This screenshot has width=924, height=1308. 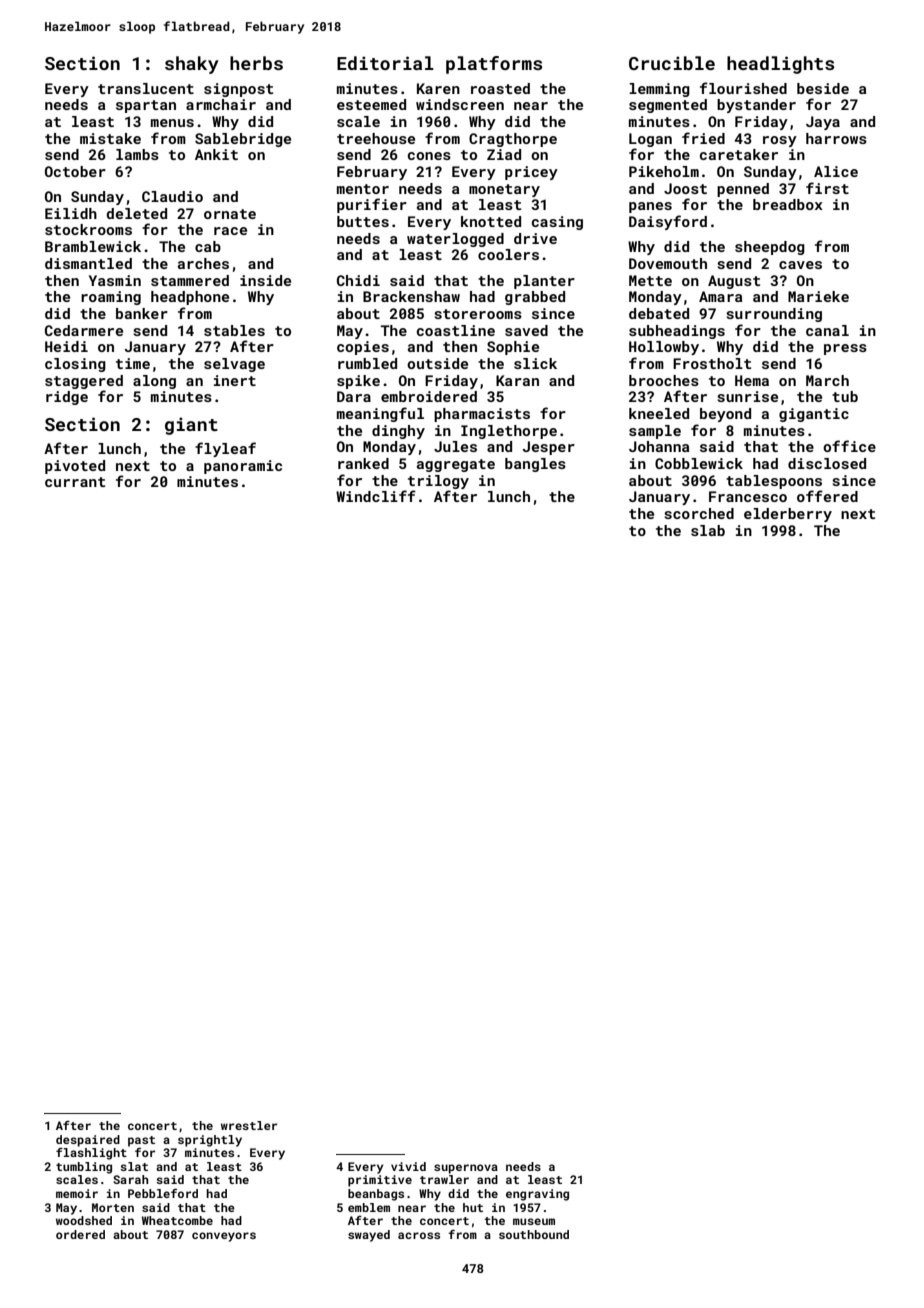 I want to click on cones, so click(x=429, y=156).
